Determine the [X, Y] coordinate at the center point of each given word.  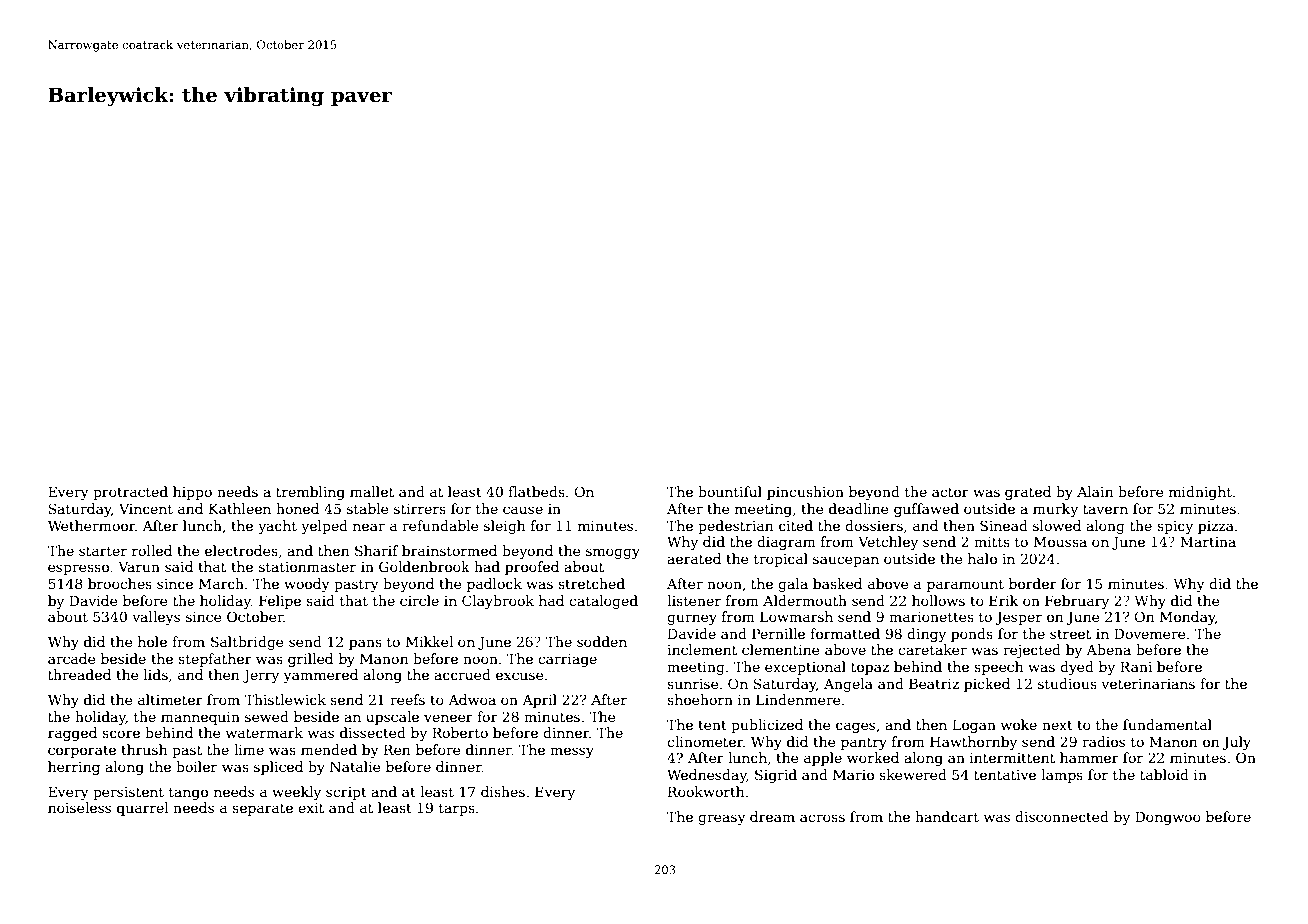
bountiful [730, 491]
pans [365, 644]
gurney [692, 619]
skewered [913, 774]
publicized [767, 726]
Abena [1108, 649]
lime [249, 749]
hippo [192, 493]
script [346, 793]
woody [307, 585]
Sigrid [776, 776]
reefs [407, 699]
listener [694, 600]
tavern [1105, 509]
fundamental [1167, 724]
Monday [1187, 618]
